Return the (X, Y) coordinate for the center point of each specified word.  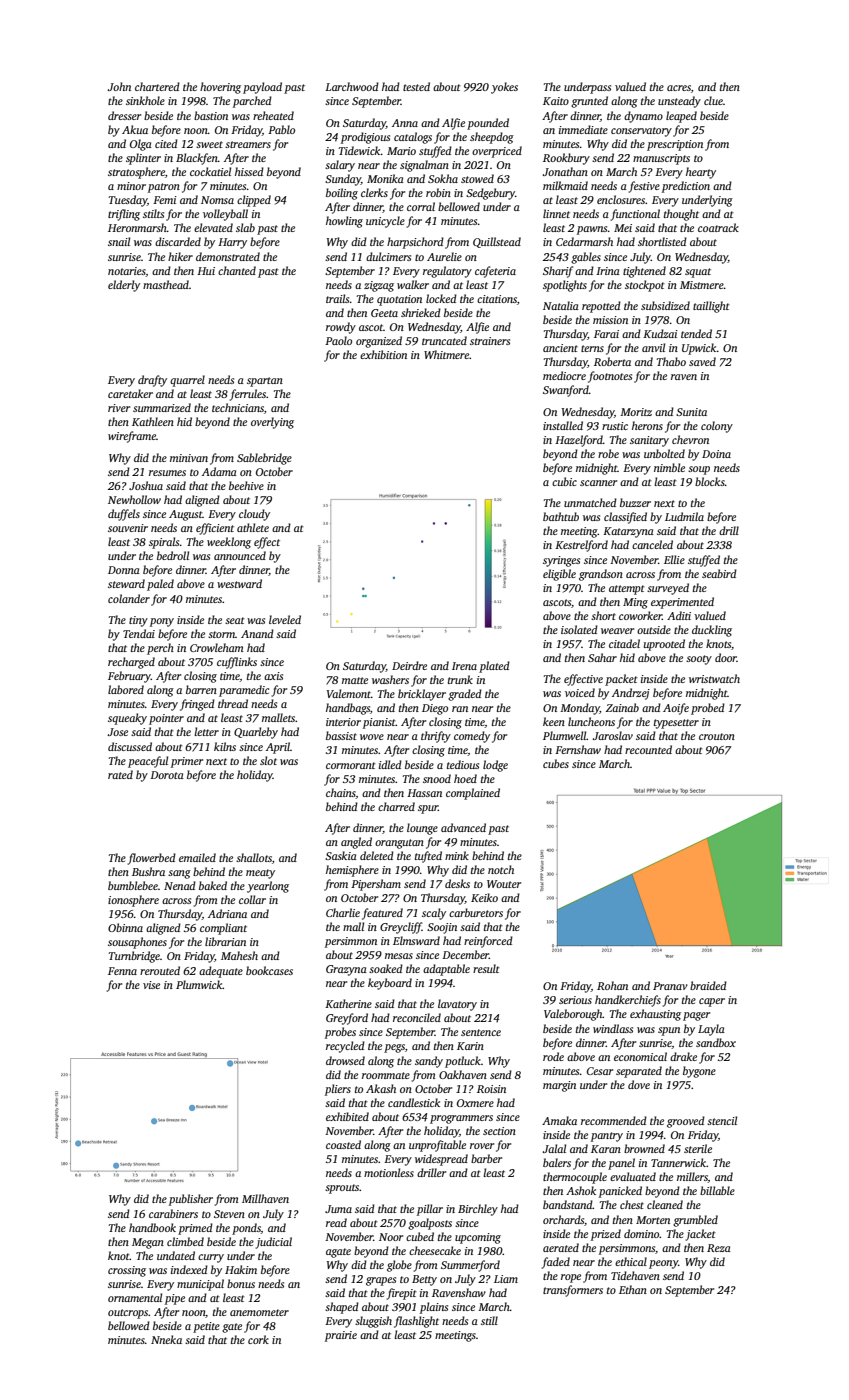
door (726, 657)
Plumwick (199, 984)
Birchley (478, 1210)
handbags (348, 709)
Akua (135, 129)
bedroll (173, 555)
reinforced (488, 942)
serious (575, 1000)
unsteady (679, 102)
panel (621, 1164)
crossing (127, 1271)
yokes (504, 88)
